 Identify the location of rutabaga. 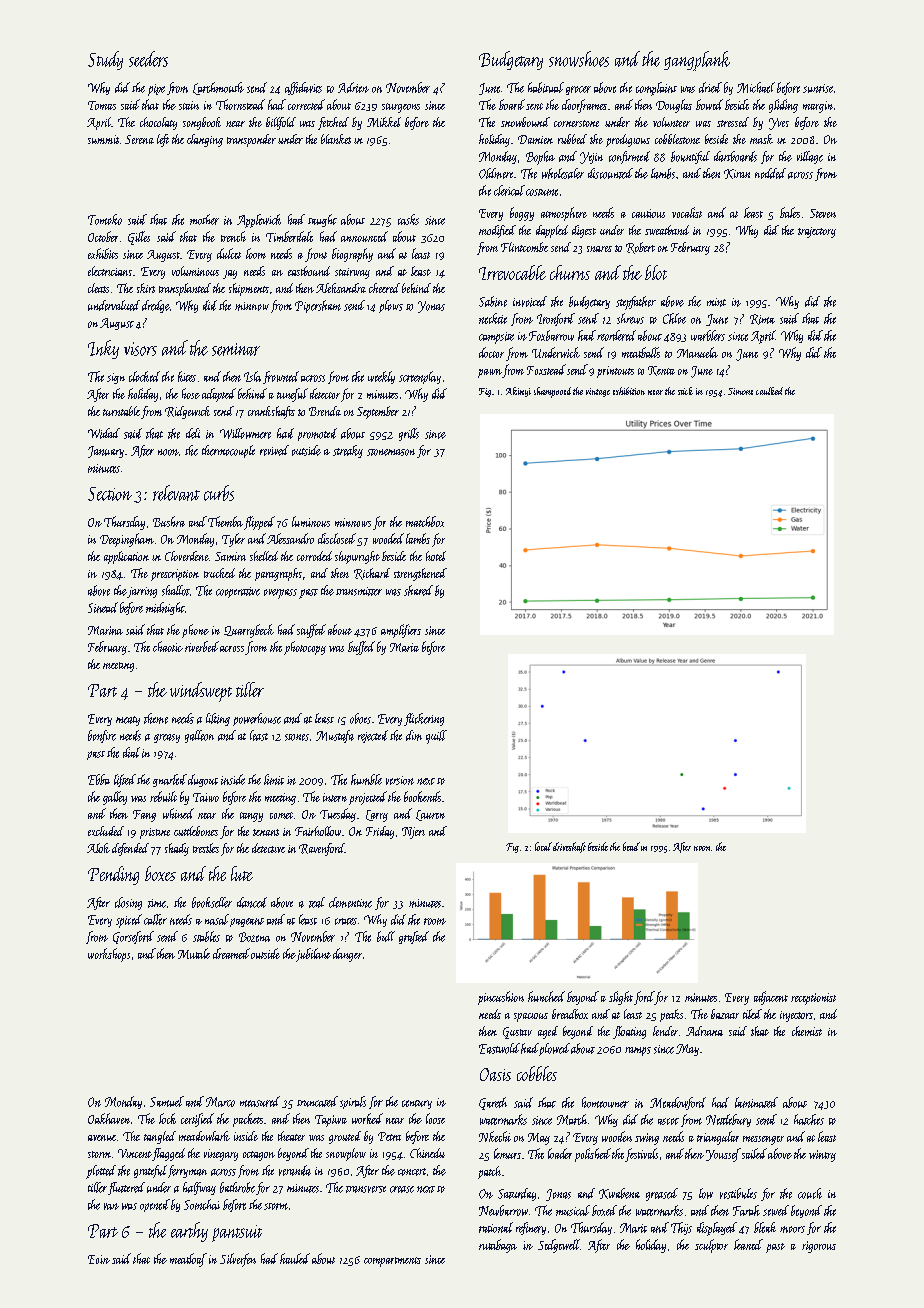
(498, 1246).
